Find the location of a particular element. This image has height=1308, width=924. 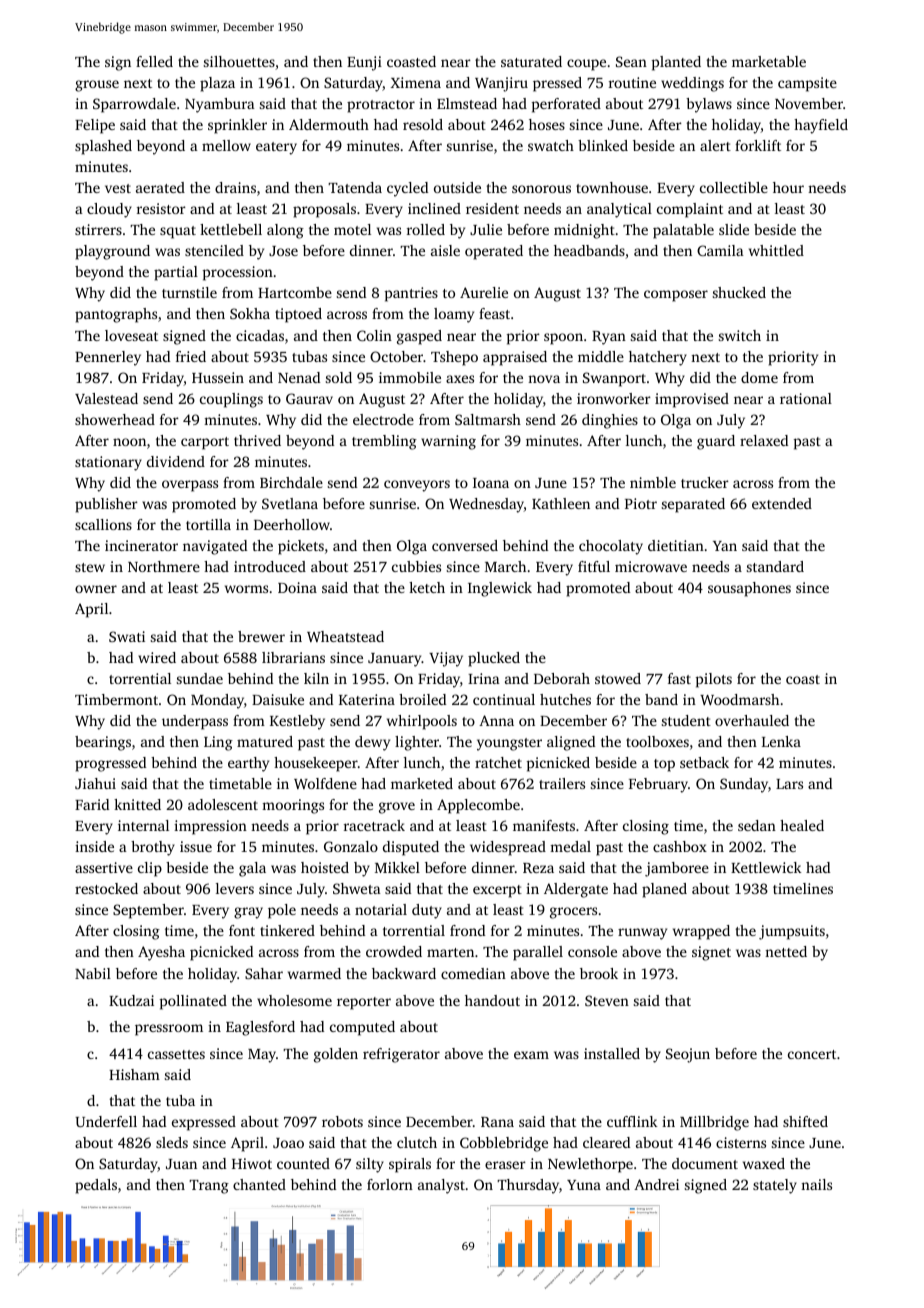

ratchet is located at coordinates (498, 762).
